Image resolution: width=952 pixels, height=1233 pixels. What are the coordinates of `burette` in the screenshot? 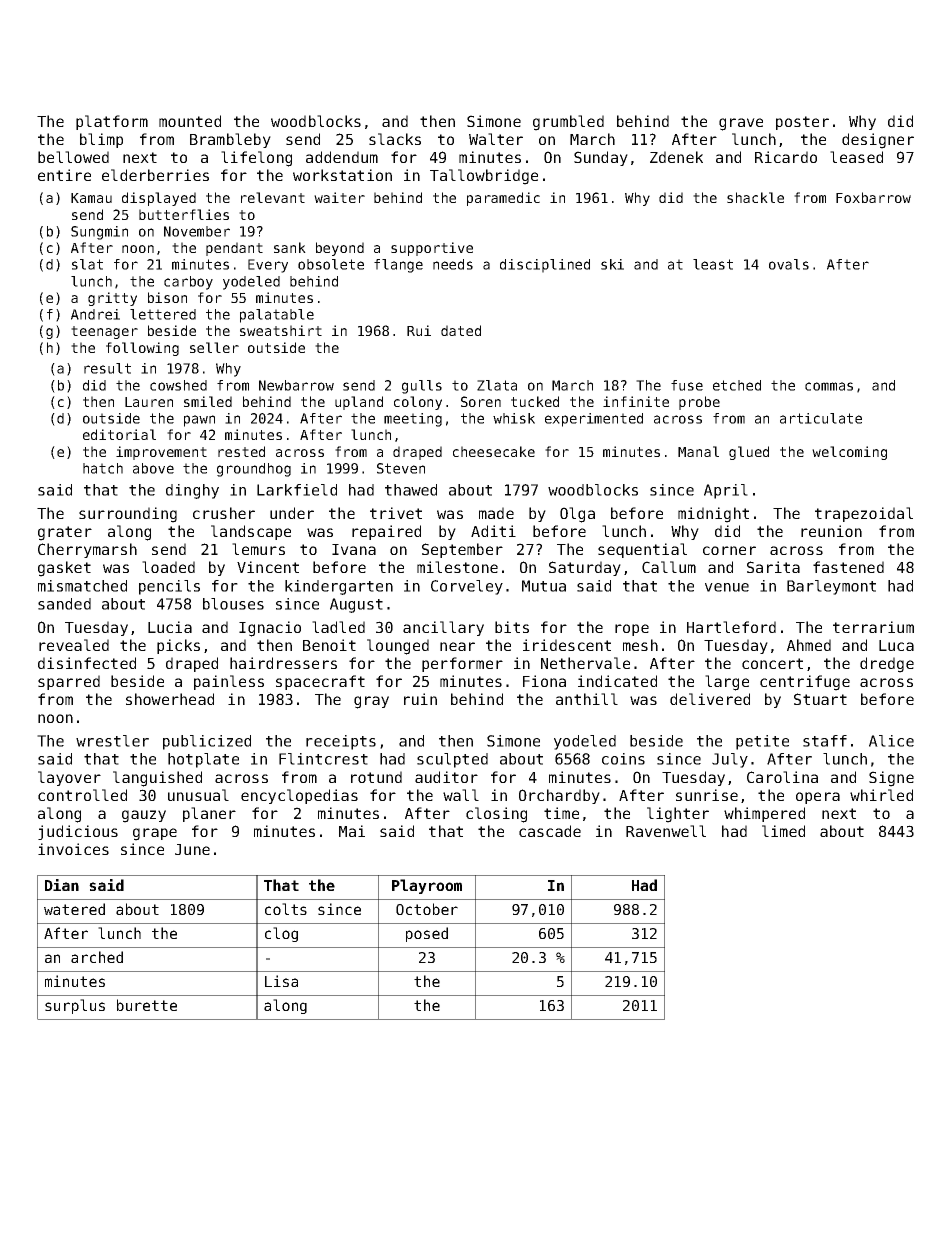 It's located at (147, 1005).
